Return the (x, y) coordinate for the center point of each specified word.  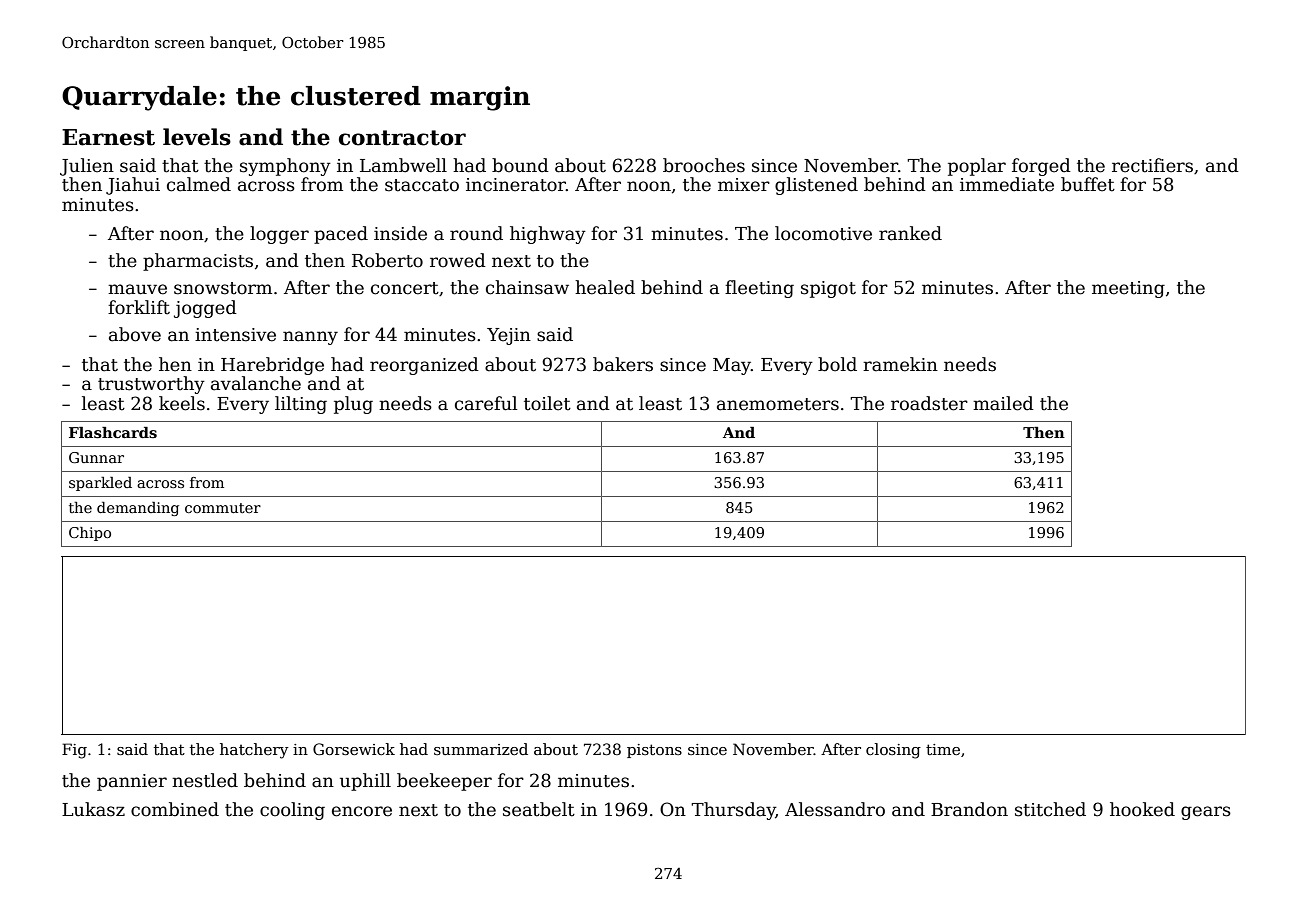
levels (197, 137)
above (135, 334)
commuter (223, 508)
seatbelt (539, 809)
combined (175, 809)
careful (486, 403)
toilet (547, 403)
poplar (977, 167)
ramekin (900, 364)
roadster (929, 403)
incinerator (516, 185)
